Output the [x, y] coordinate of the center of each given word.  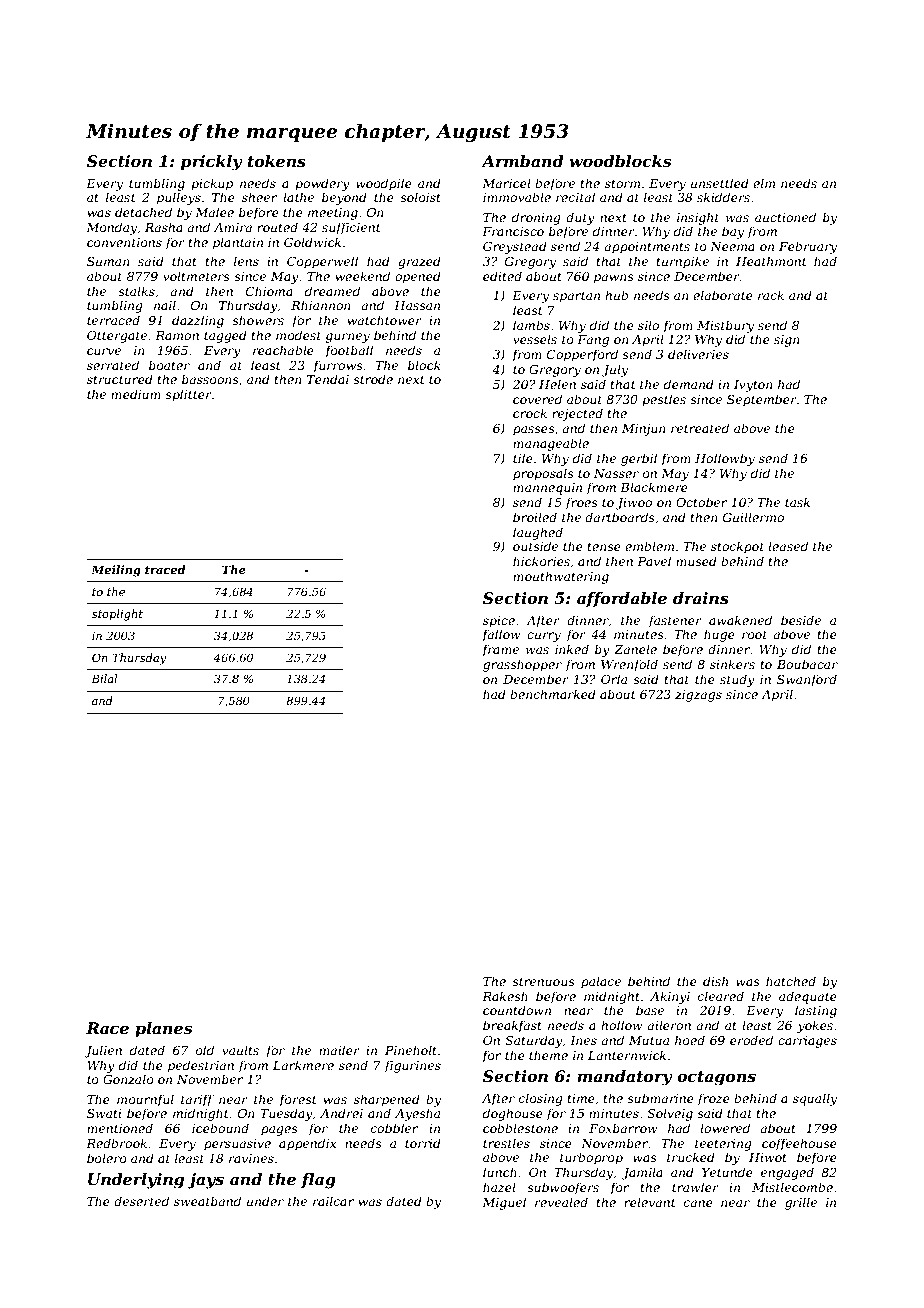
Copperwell [322, 262]
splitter [188, 395]
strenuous [543, 981]
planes [163, 1030]
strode [373, 379]
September [762, 400]
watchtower [384, 320]
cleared [721, 996]
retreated [700, 428]
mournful [145, 1100]
